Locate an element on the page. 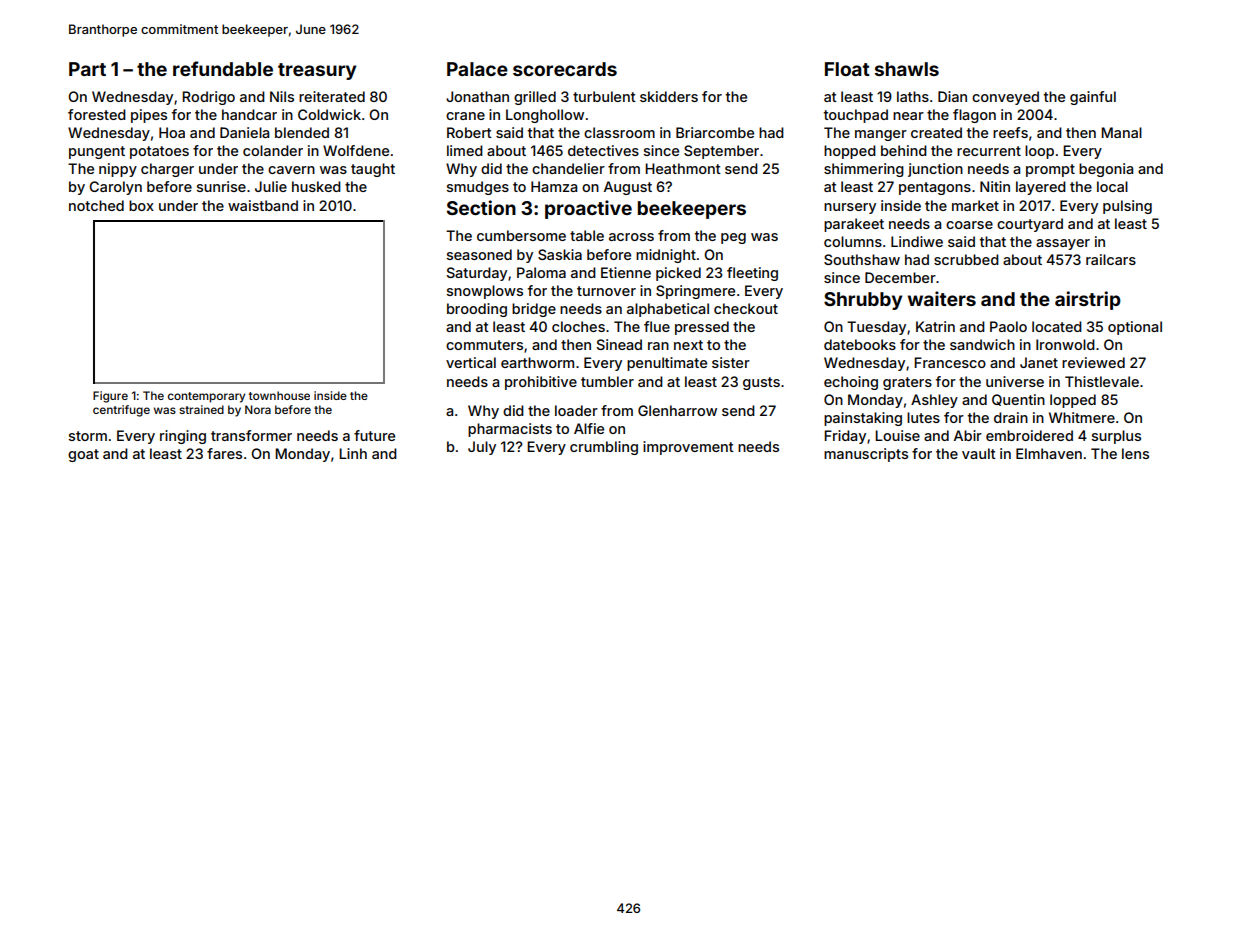  peg is located at coordinates (733, 238).
